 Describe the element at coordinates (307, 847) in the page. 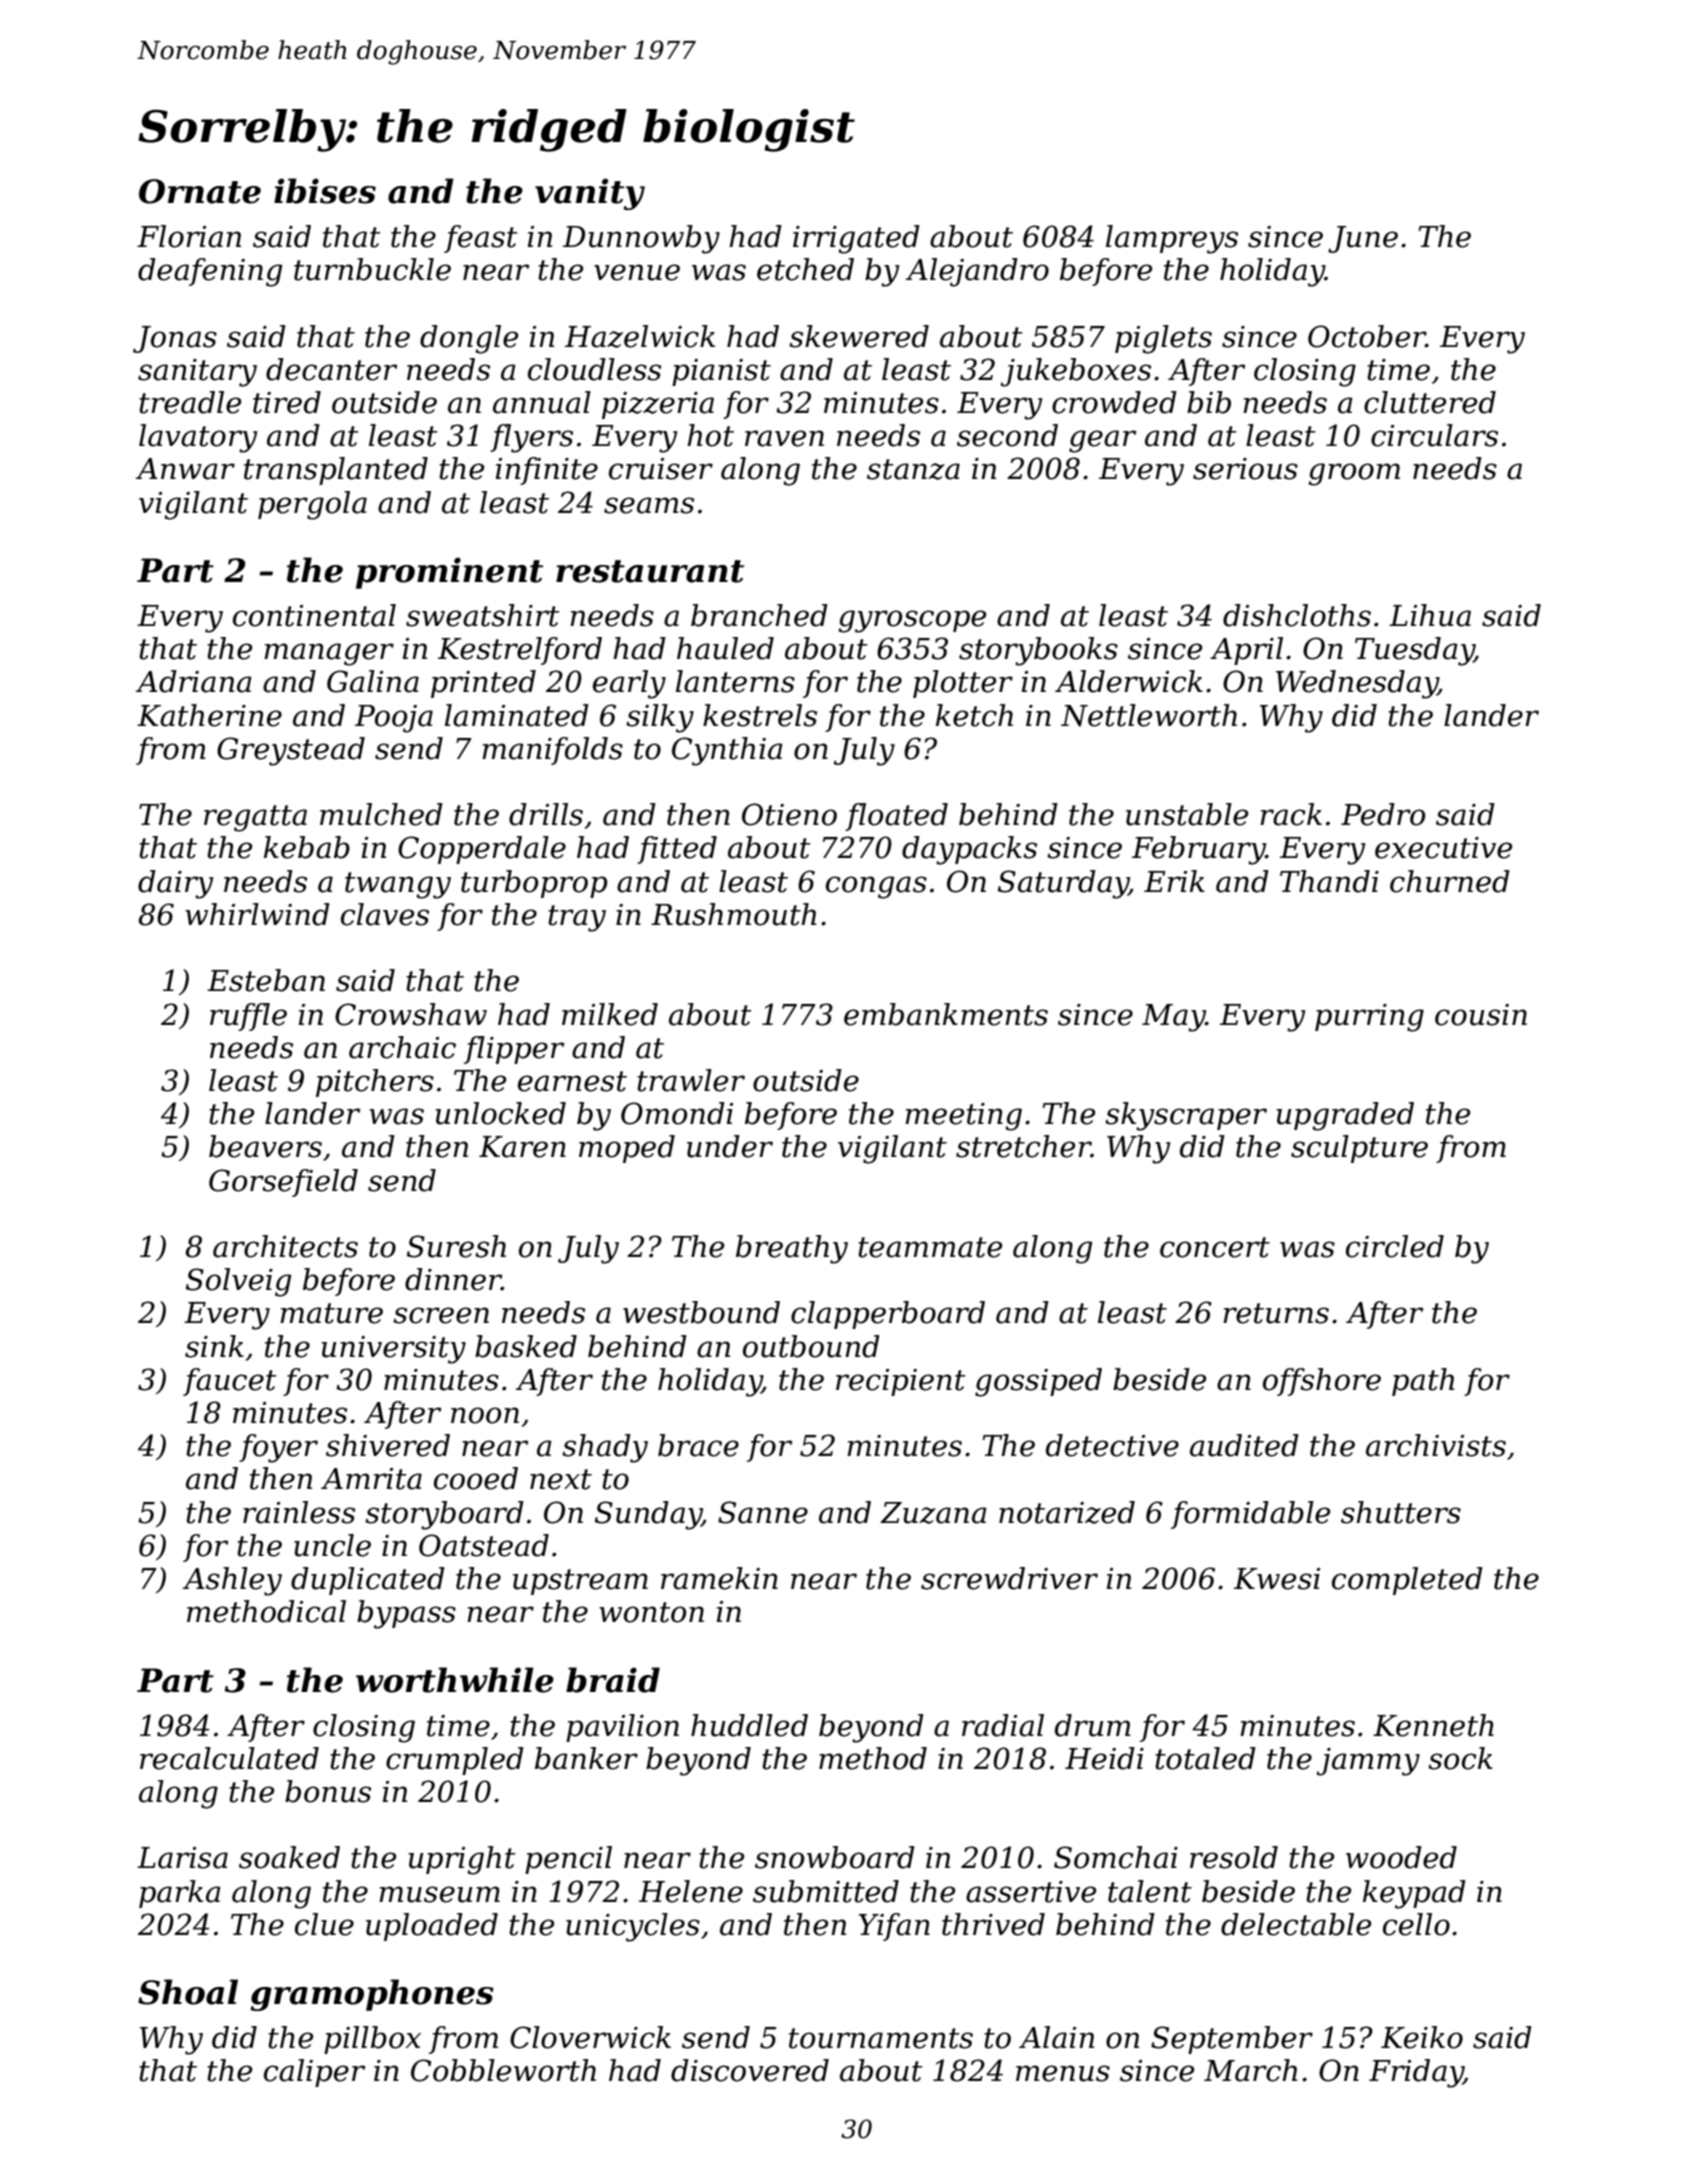

I see `kebab` at that location.
